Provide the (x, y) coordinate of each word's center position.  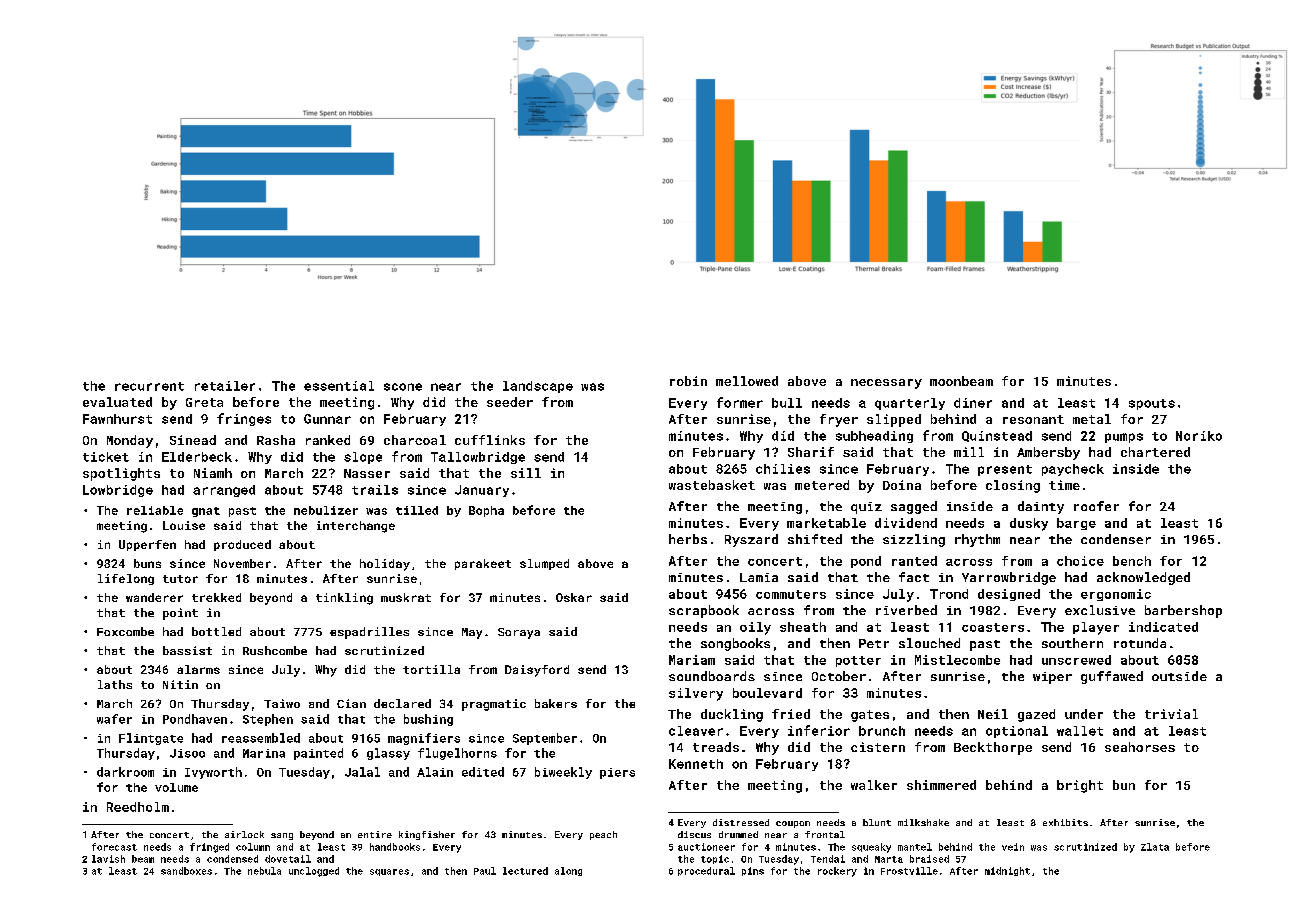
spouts (1152, 404)
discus (694, 834)
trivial (1171, 714)
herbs (688, 539)
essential (339, 386)
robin (688, 381)
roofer (1096, 506)
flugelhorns (457, 754)
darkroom (125, 772)
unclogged (314, 872)
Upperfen (147, 545)
